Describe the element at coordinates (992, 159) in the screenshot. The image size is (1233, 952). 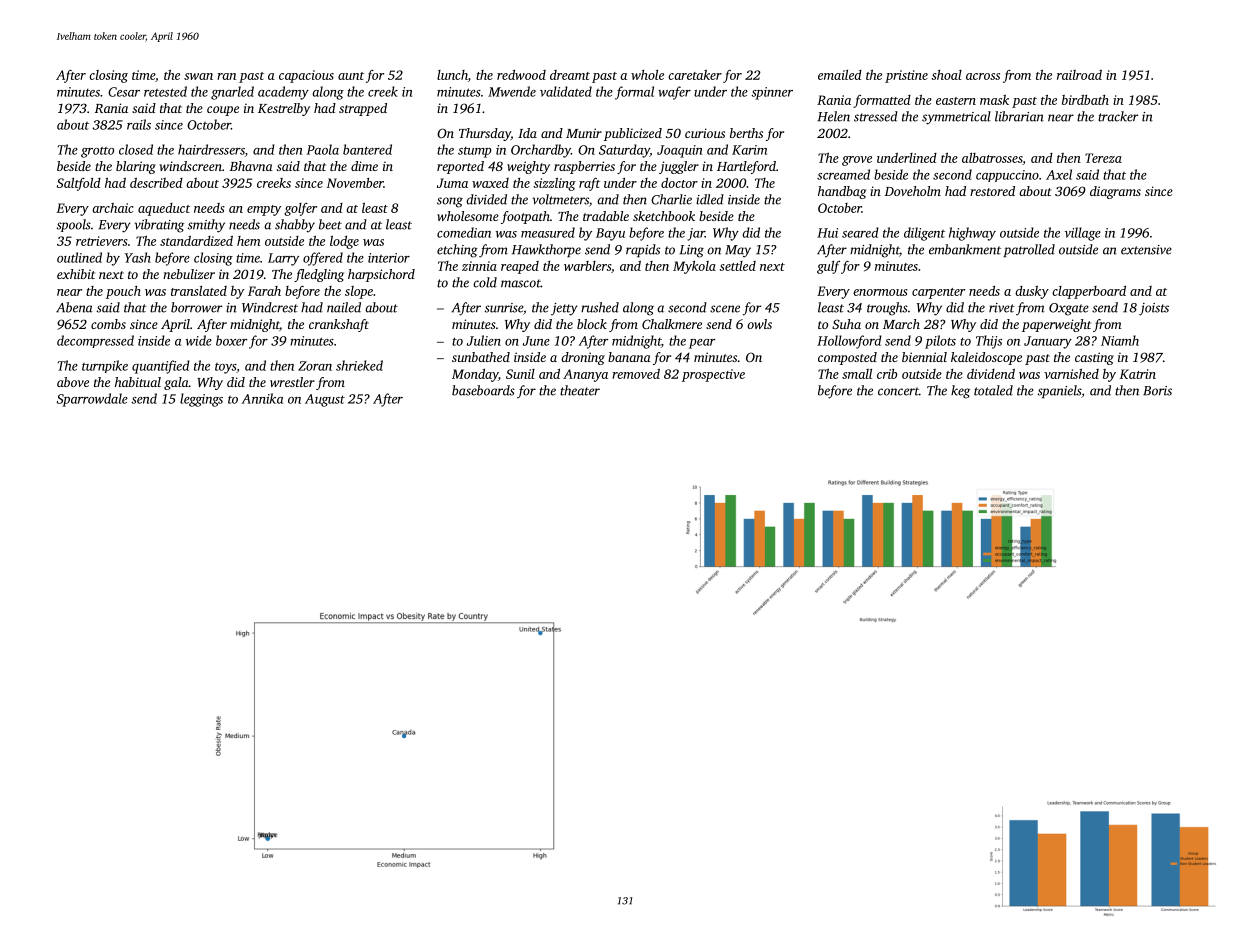
I see `albatrosses` at that location.
